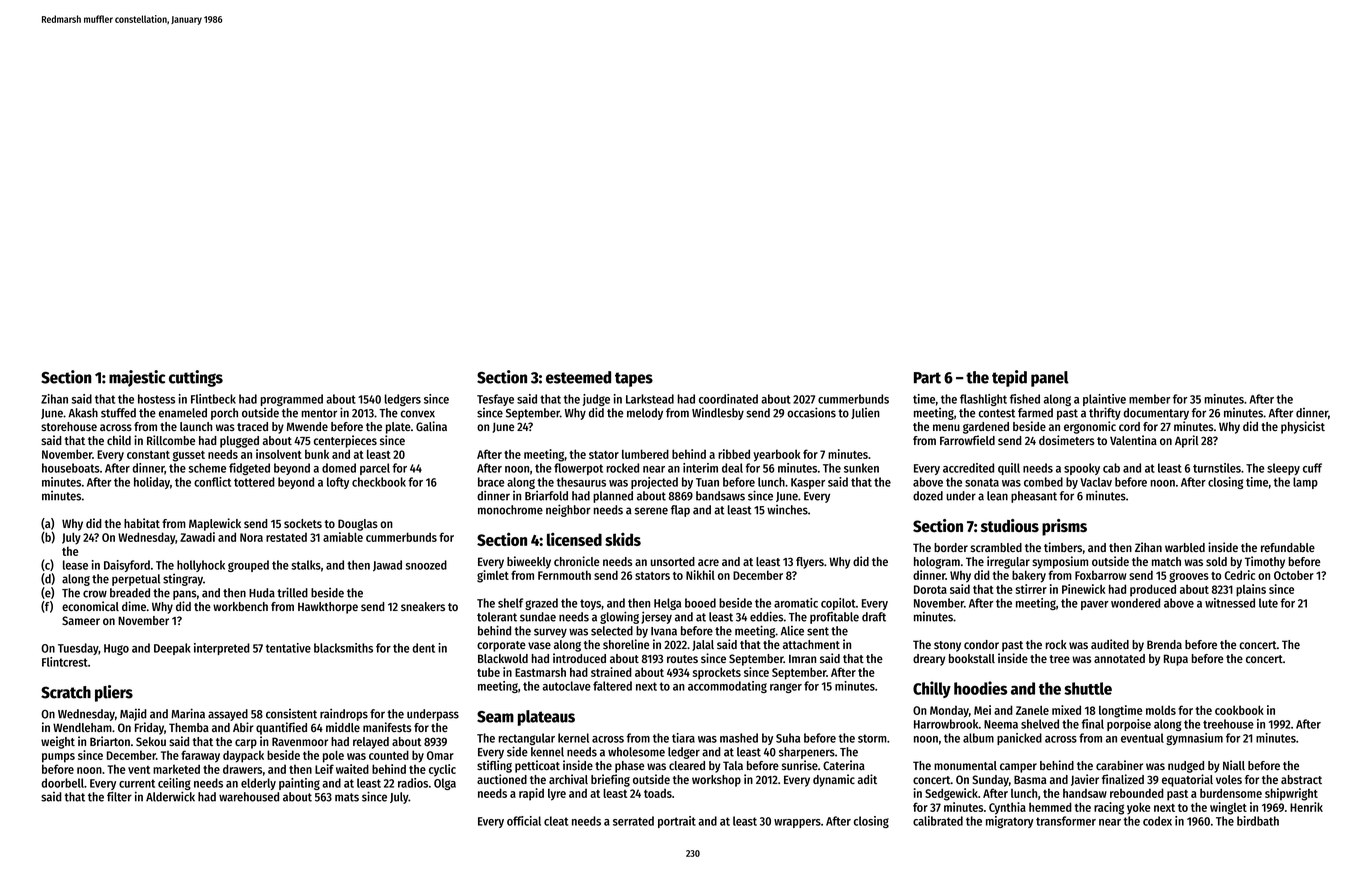 The image size is (1372, 887). What do you see at coordinates (344, 714) in the page?
I see `raindrops` at bounding box center [344, 714].
